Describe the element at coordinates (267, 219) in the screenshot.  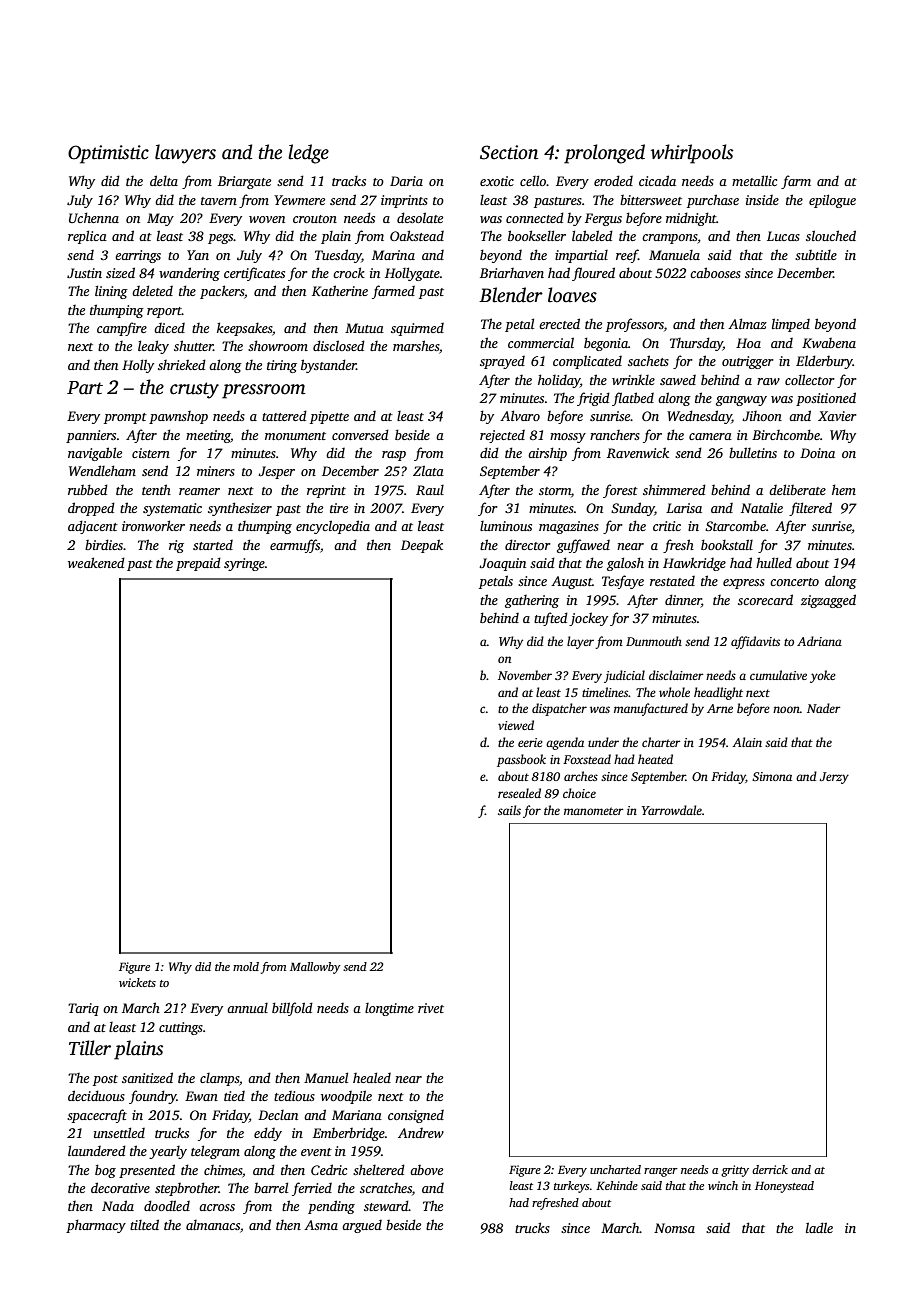
I see `woven` at that location.
